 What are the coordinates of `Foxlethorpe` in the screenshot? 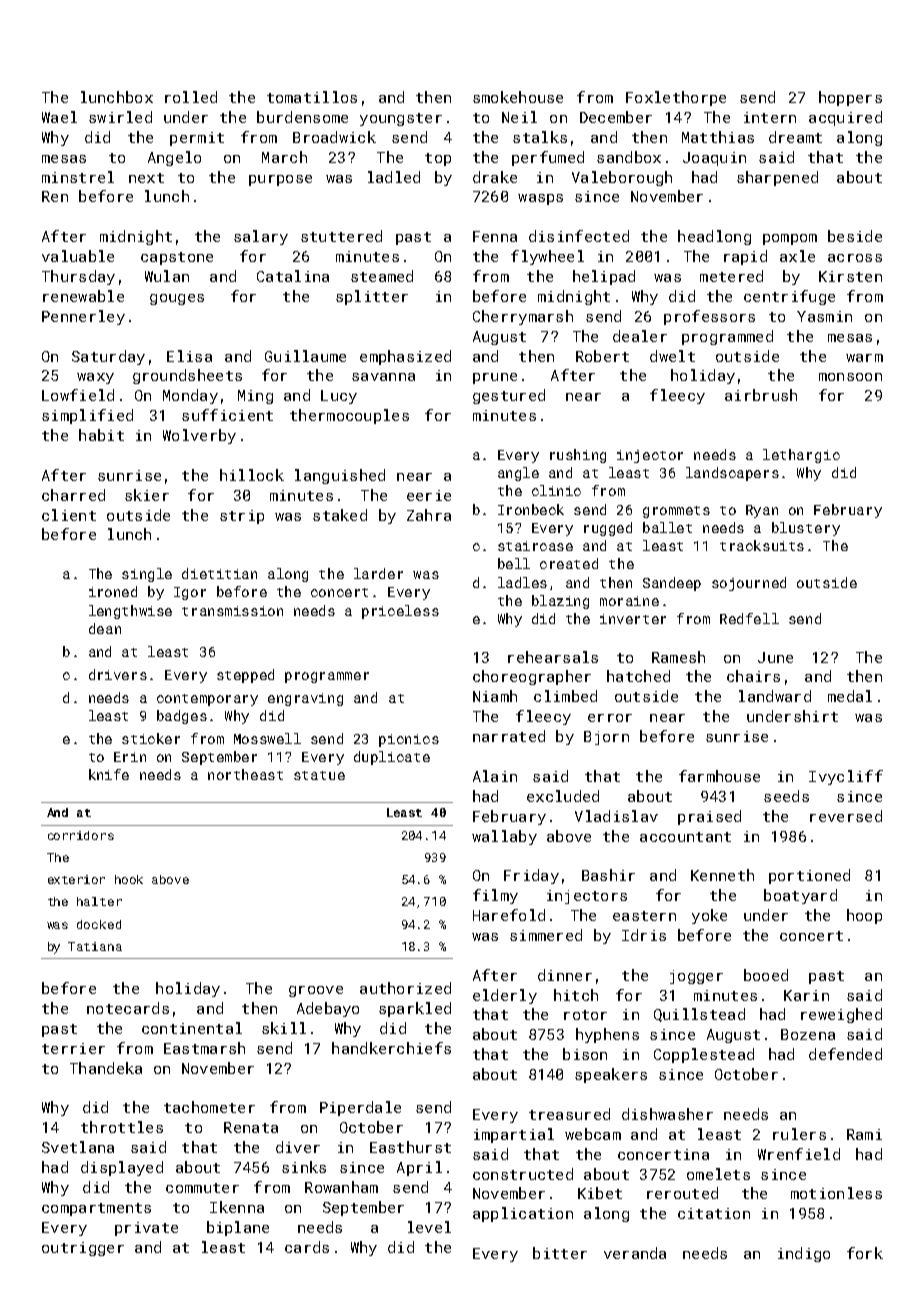 It's located at (676, 98).
